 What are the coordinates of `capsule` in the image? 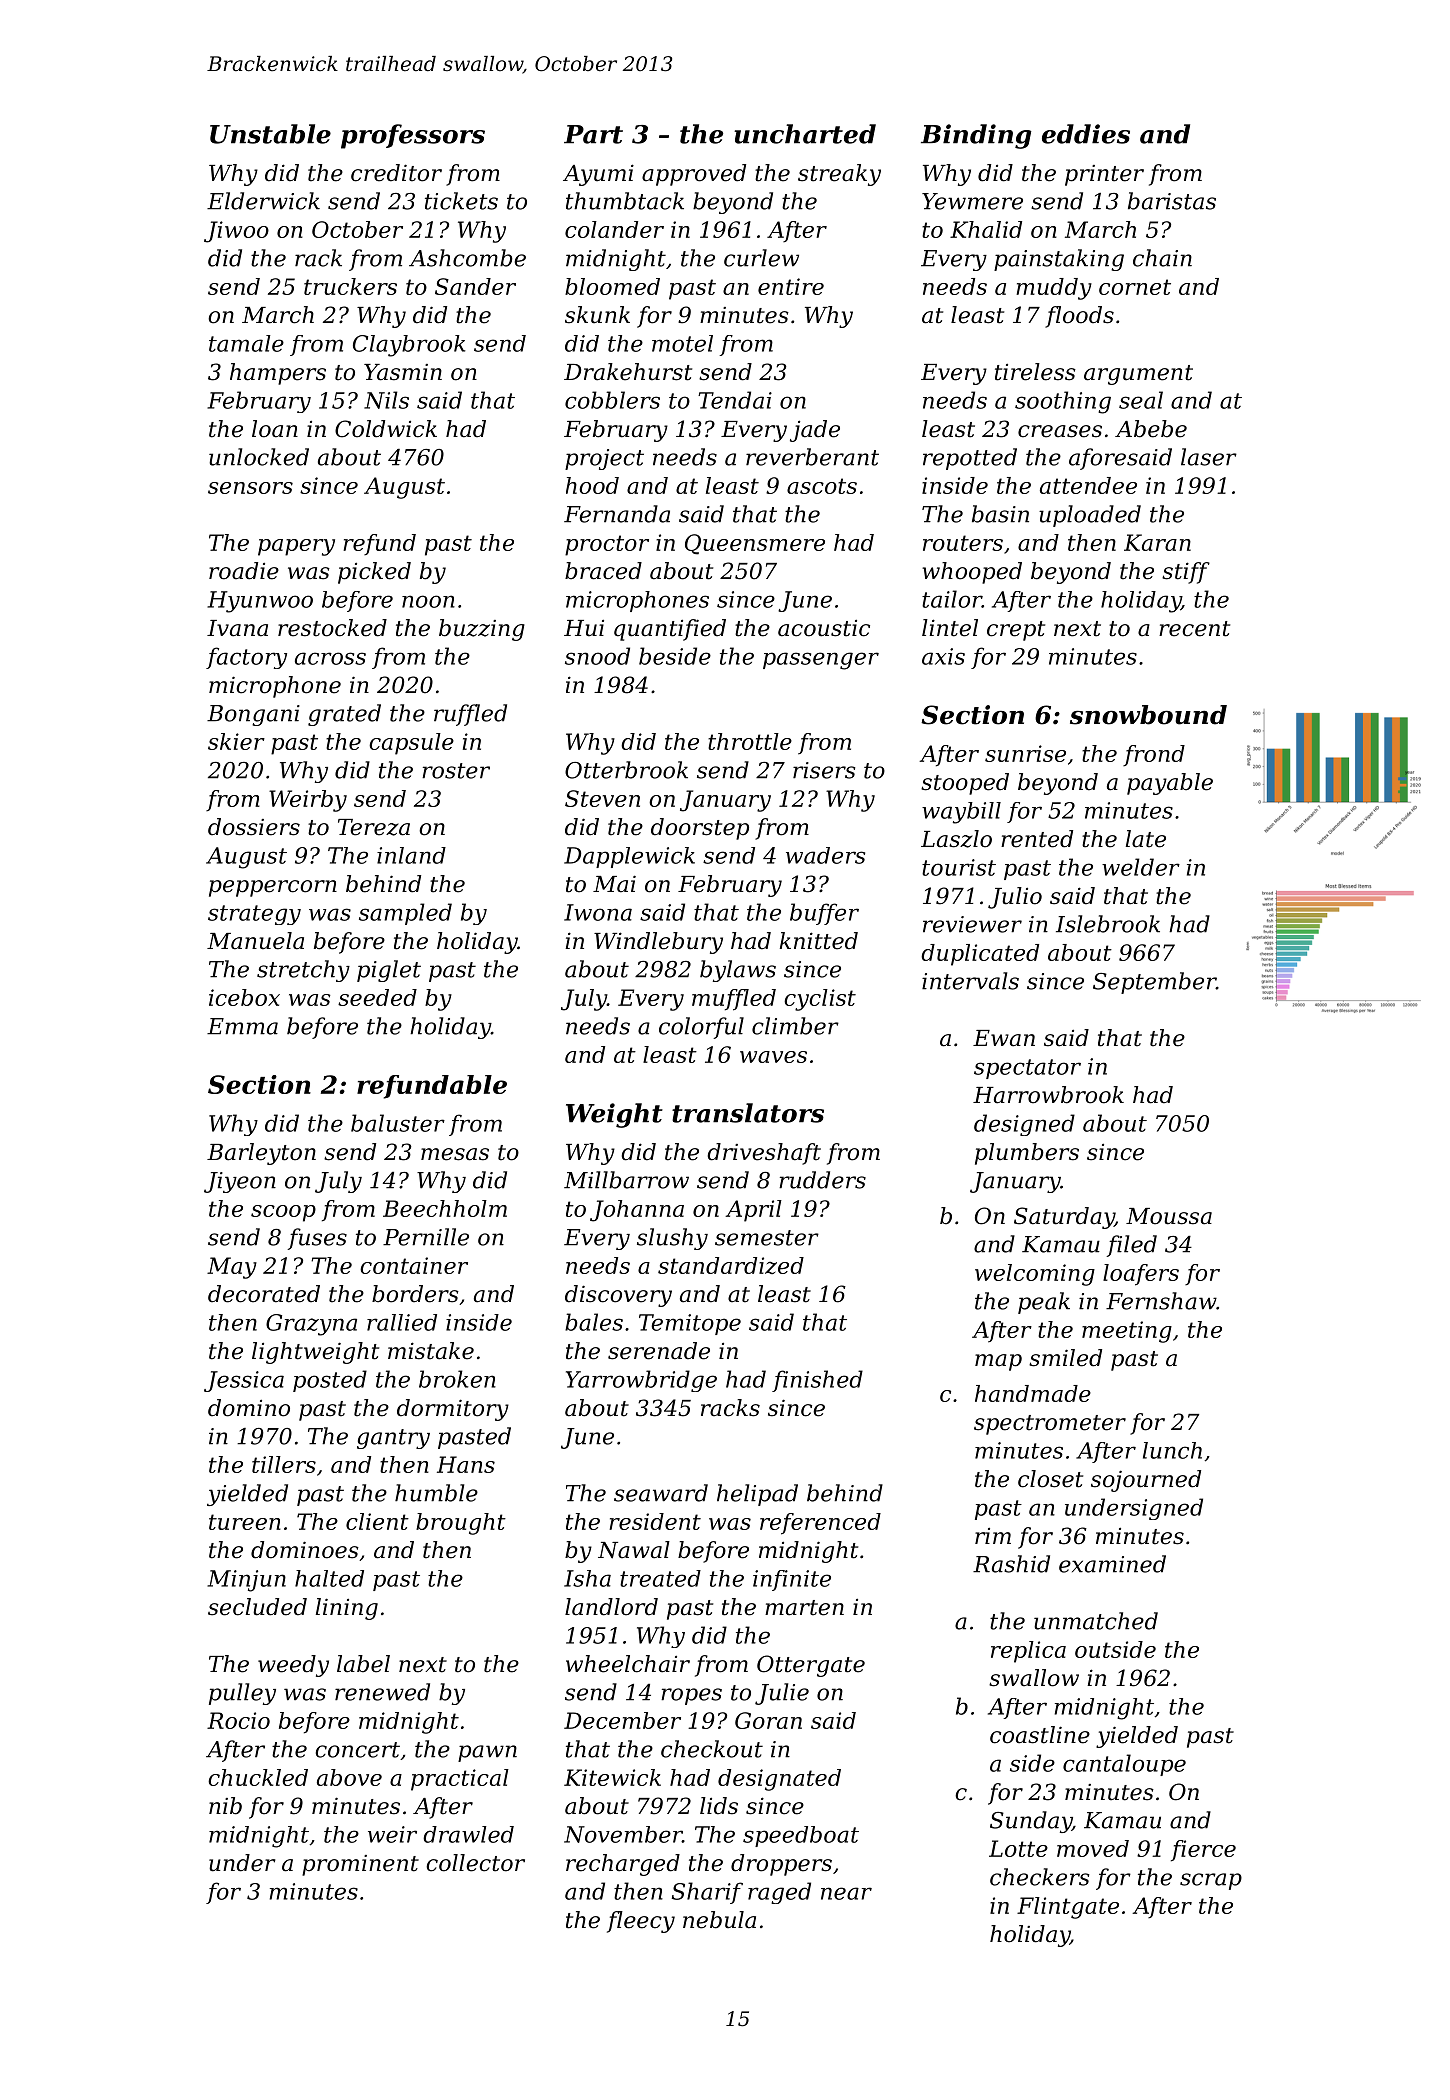 It's located at (411, 744).
